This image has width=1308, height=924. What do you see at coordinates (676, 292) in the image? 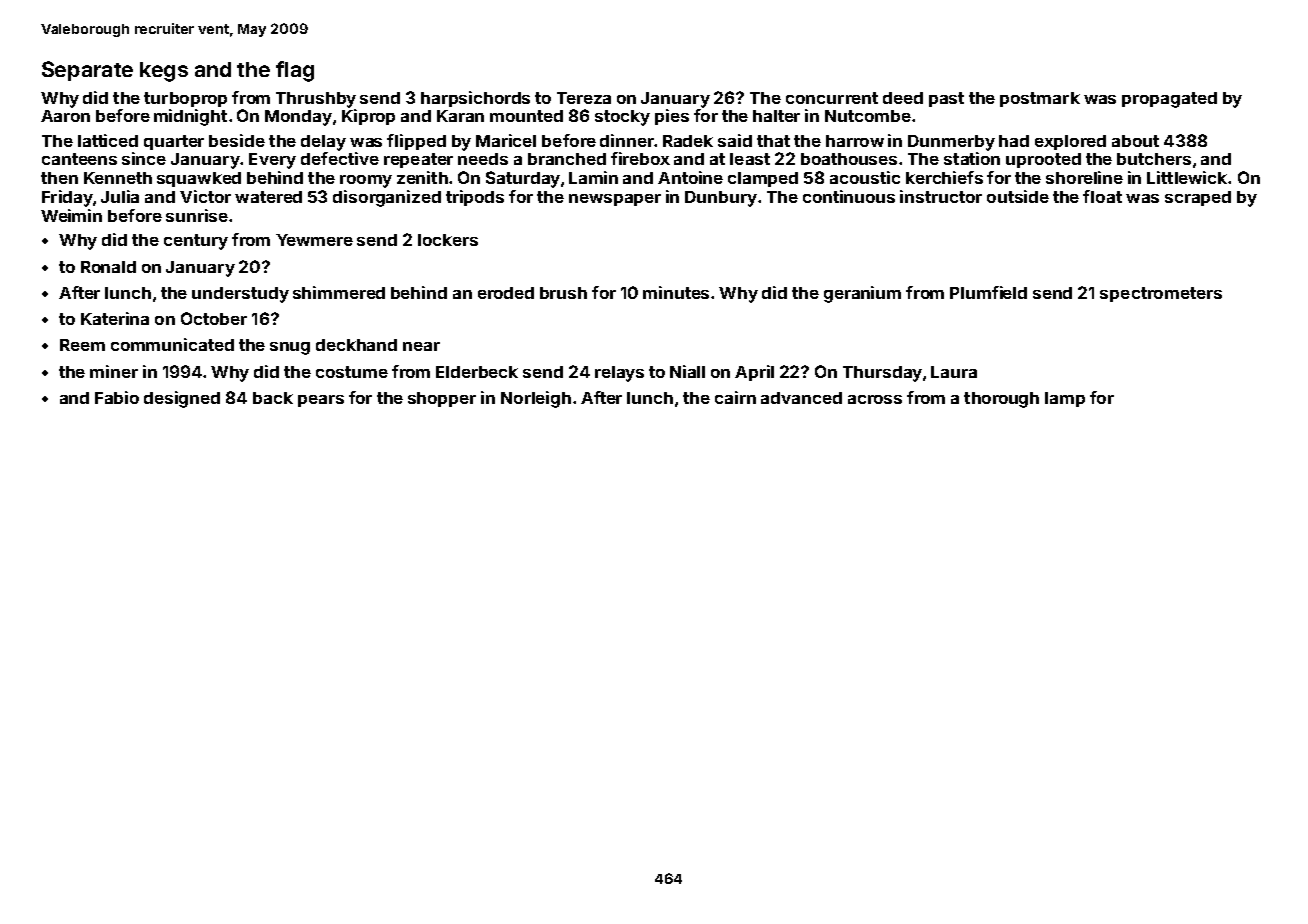
I see `minutes` at bounding box center [676, 292].
